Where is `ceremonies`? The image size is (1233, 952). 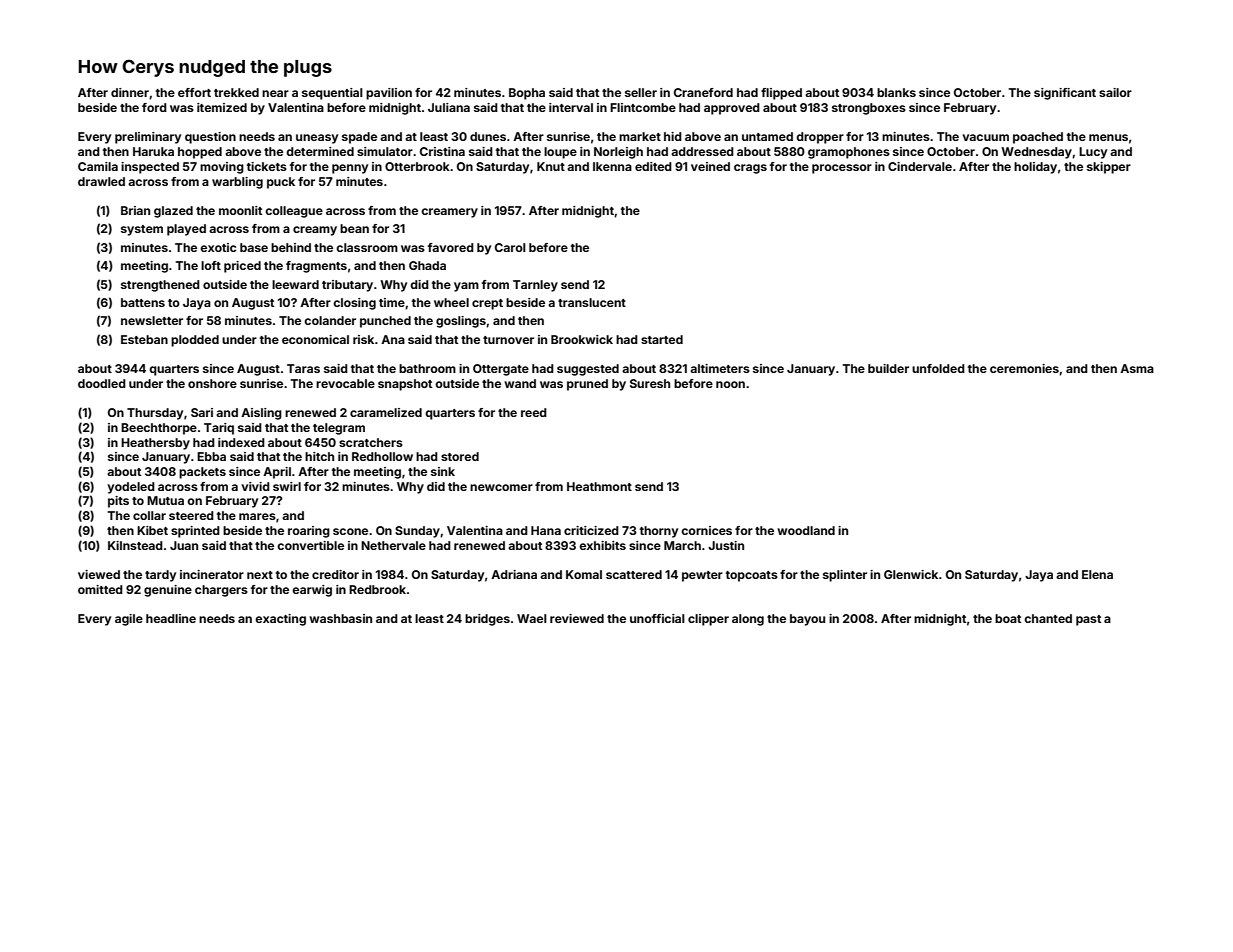 ceremonies is located at coordinates (1024, 368).
